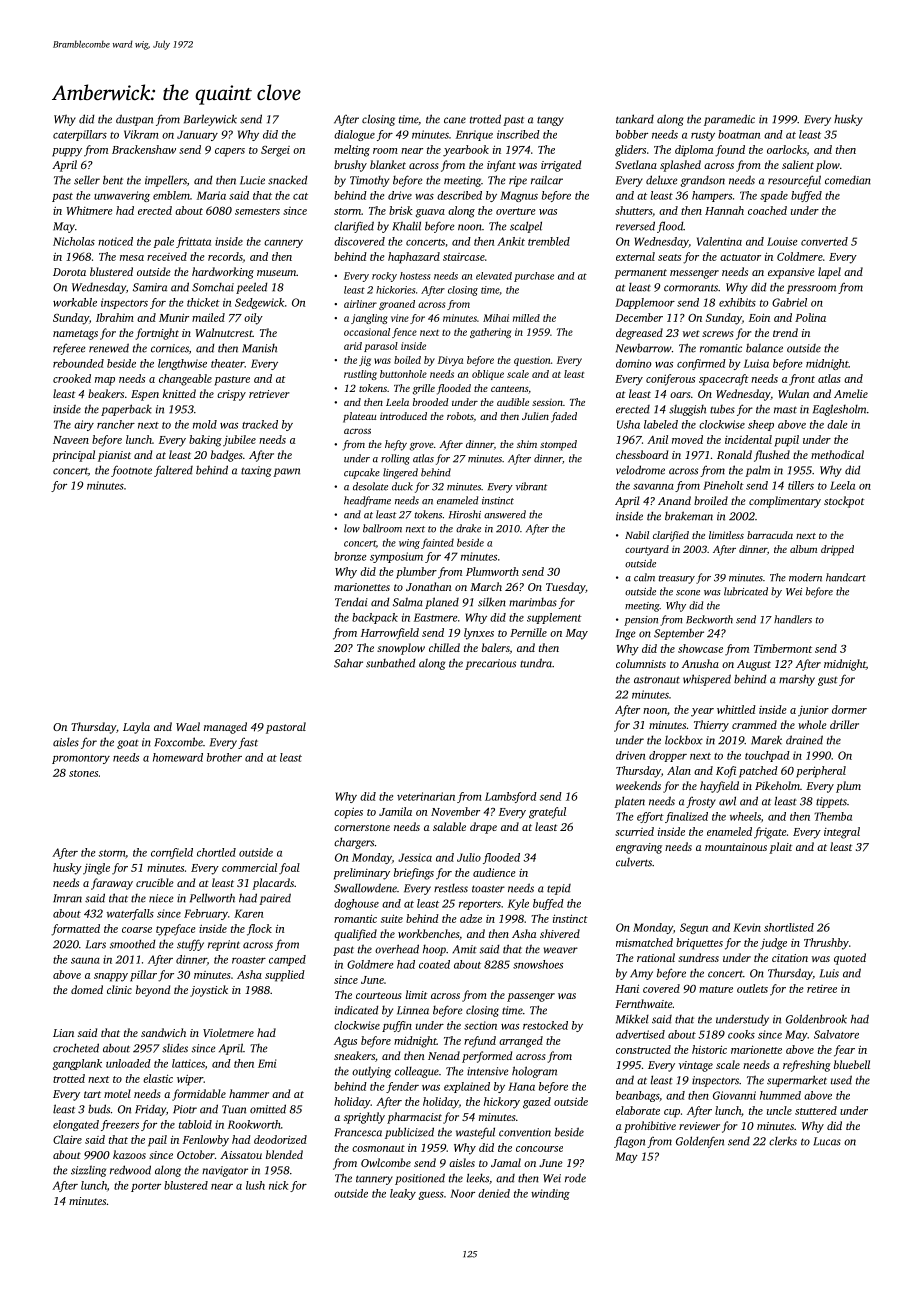 Image resolution: width=924 pixels, height=1308 pixels. What do you see at coordinates (134, 120) in the screenshot?
I see `dustpan` at bounding box center [134, 120].
